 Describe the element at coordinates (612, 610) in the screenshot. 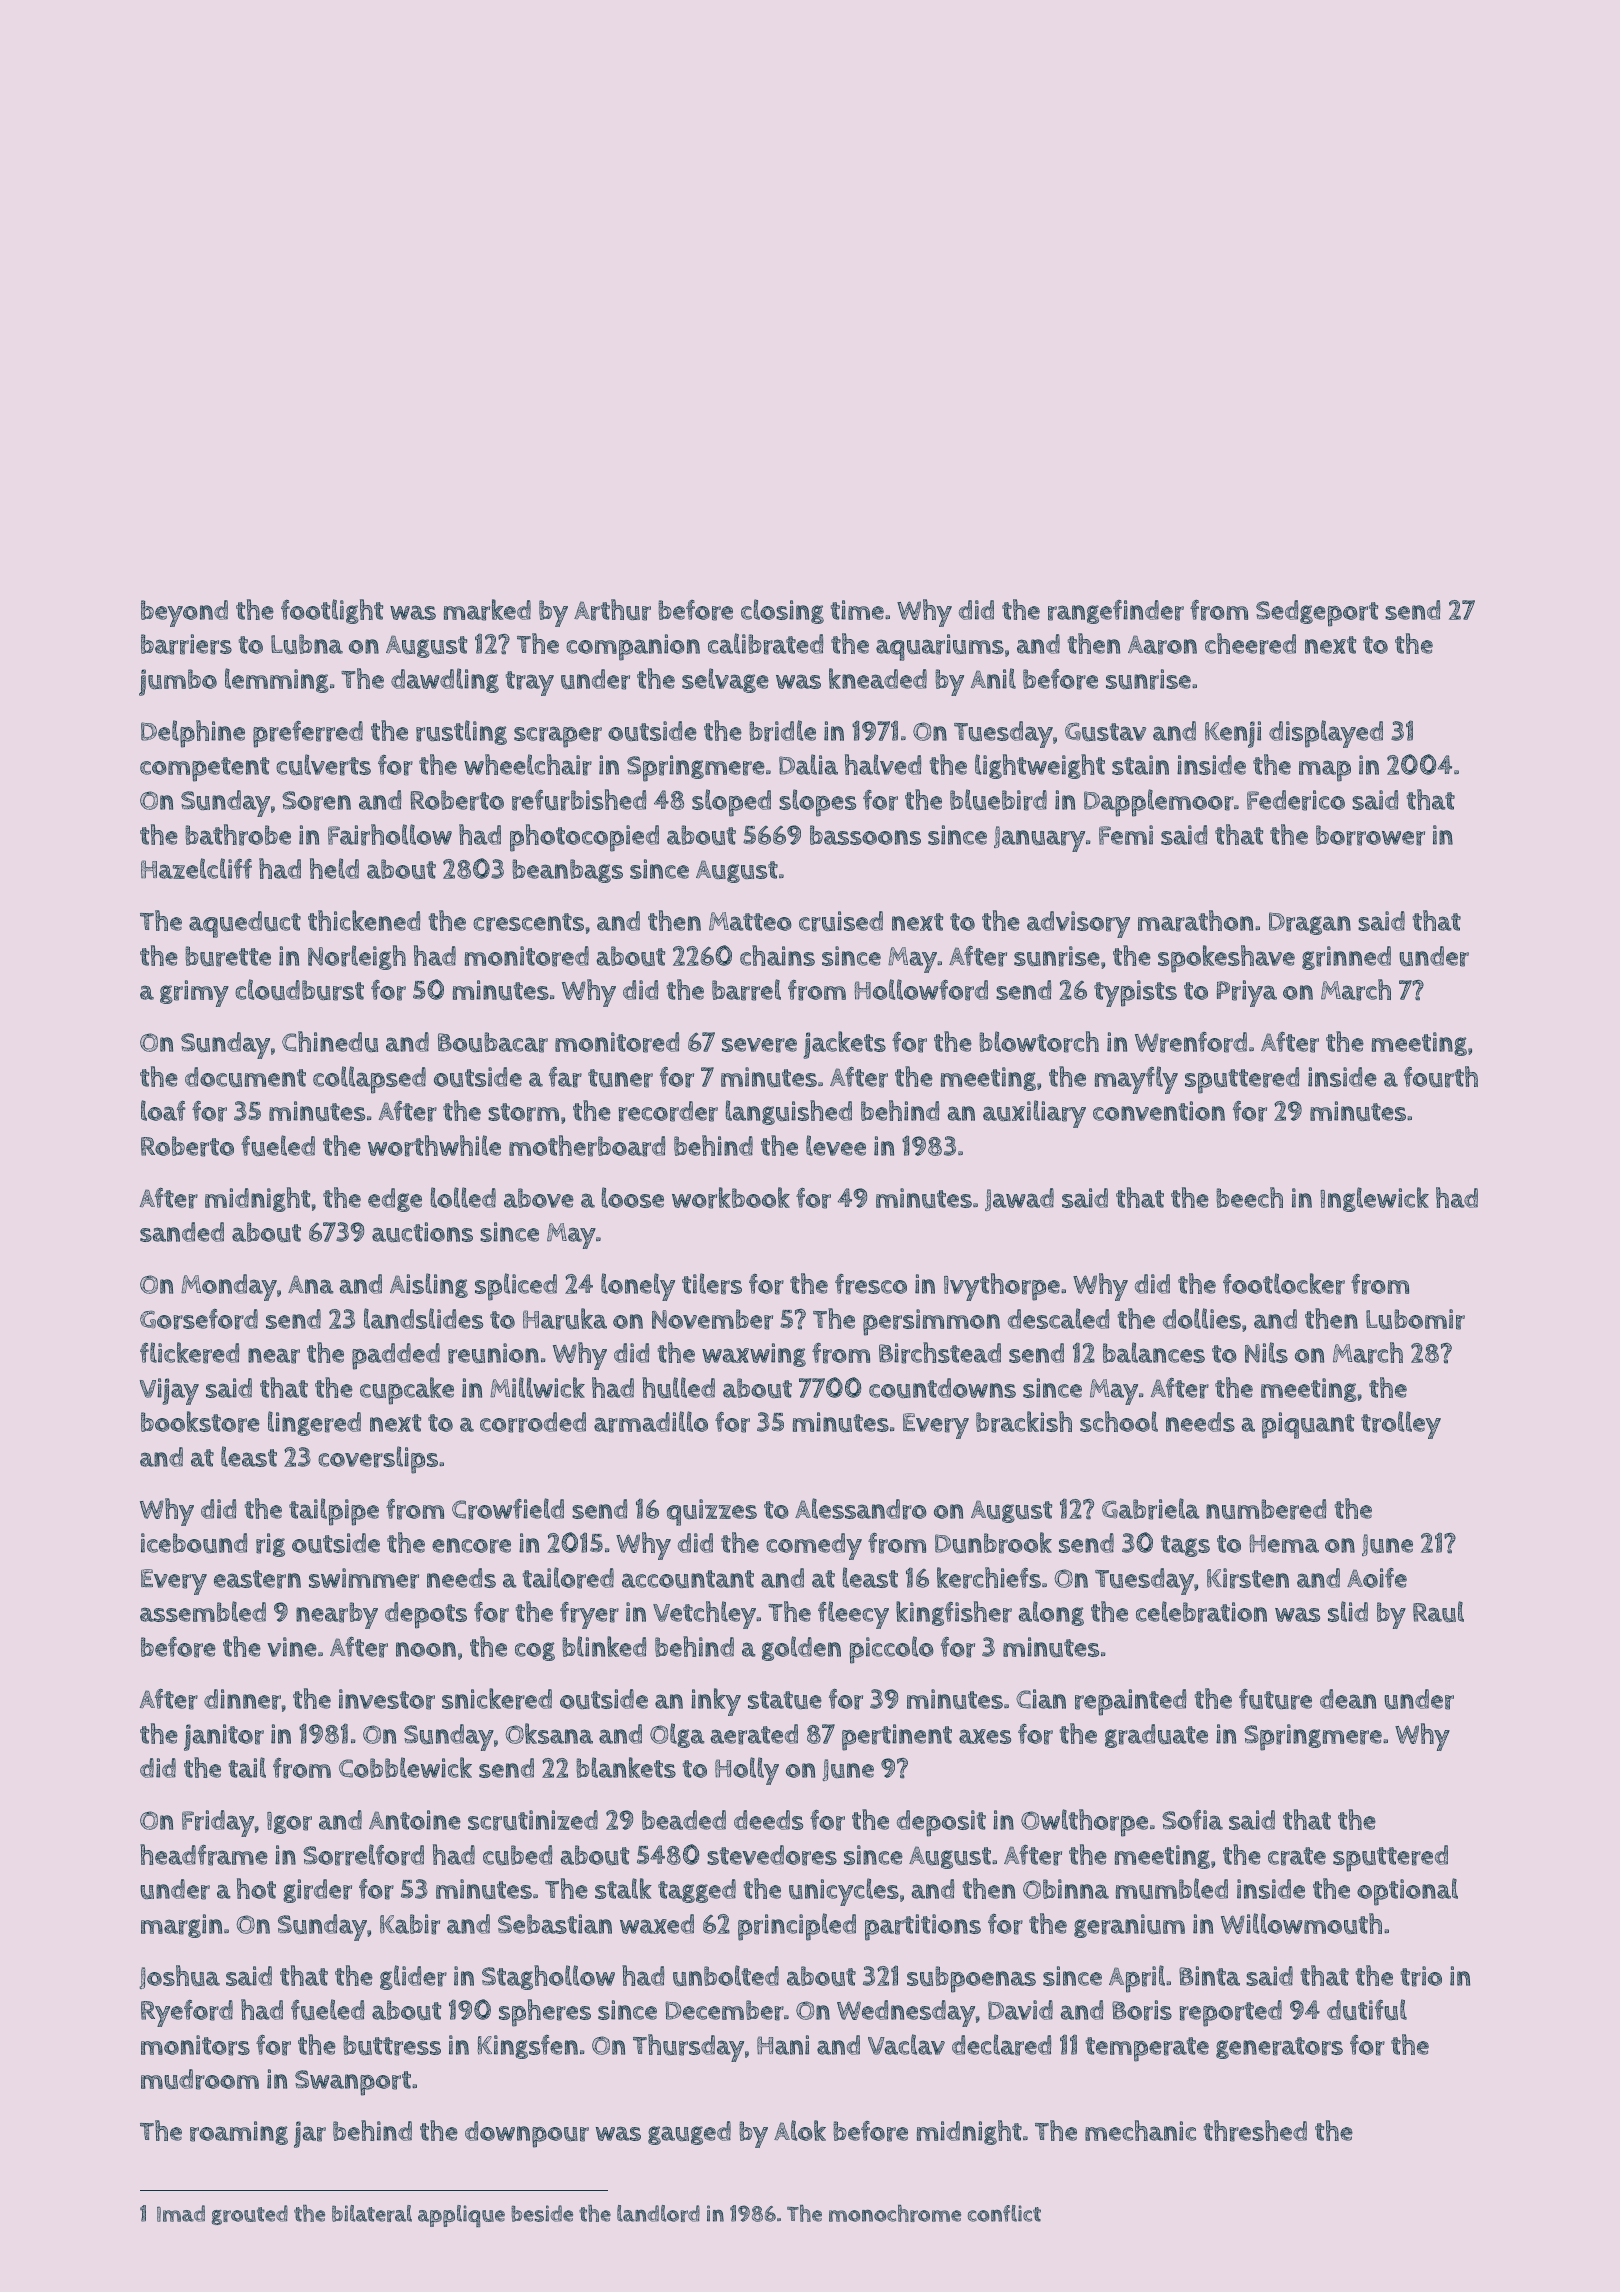

I see `Arthur` at that location.
